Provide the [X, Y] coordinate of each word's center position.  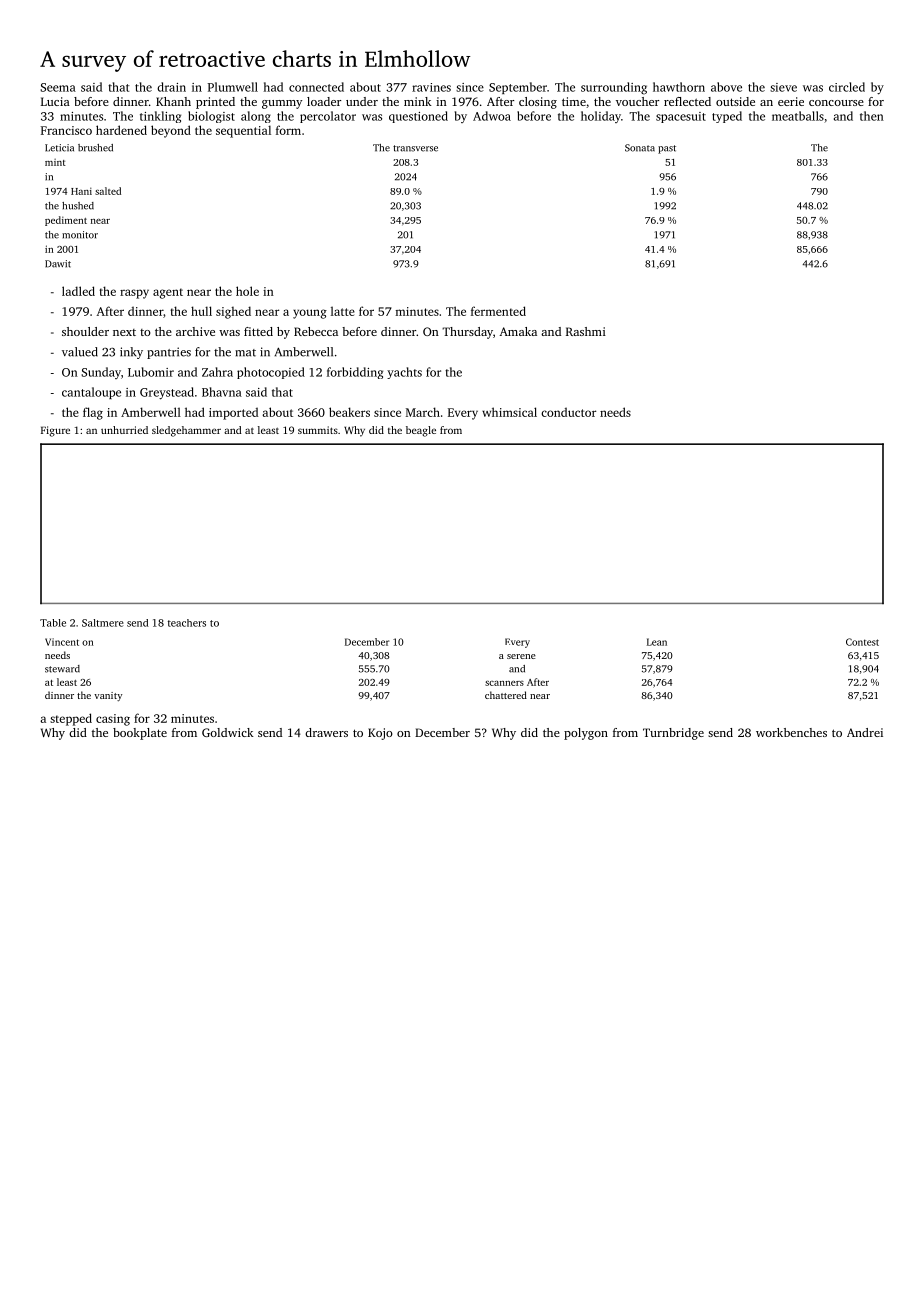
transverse [415, 148]
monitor [80, 235]
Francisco [66, 130]
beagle [421, 431]
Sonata [640, 148]
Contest [862, 642]
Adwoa [492, 116]
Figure [55, 431]
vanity [108, 696]
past [667, 149]
